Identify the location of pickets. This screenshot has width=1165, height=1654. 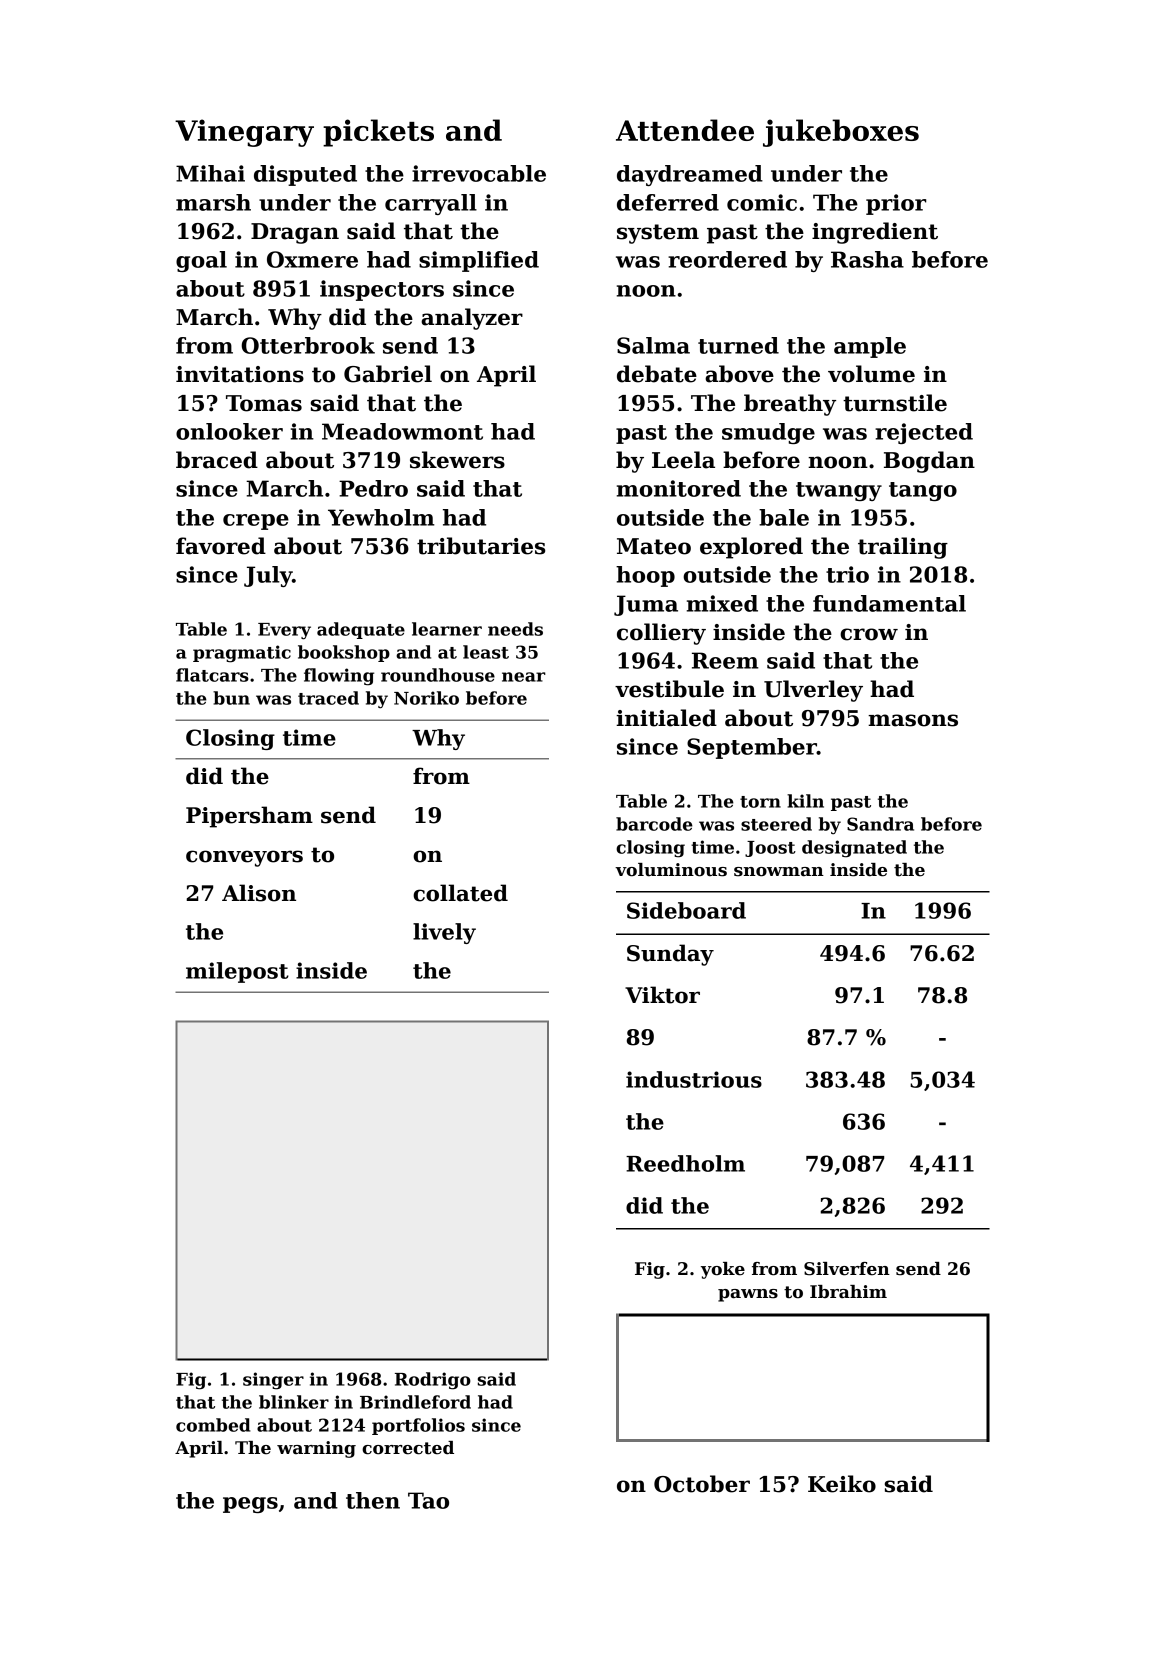
(378, 133).
